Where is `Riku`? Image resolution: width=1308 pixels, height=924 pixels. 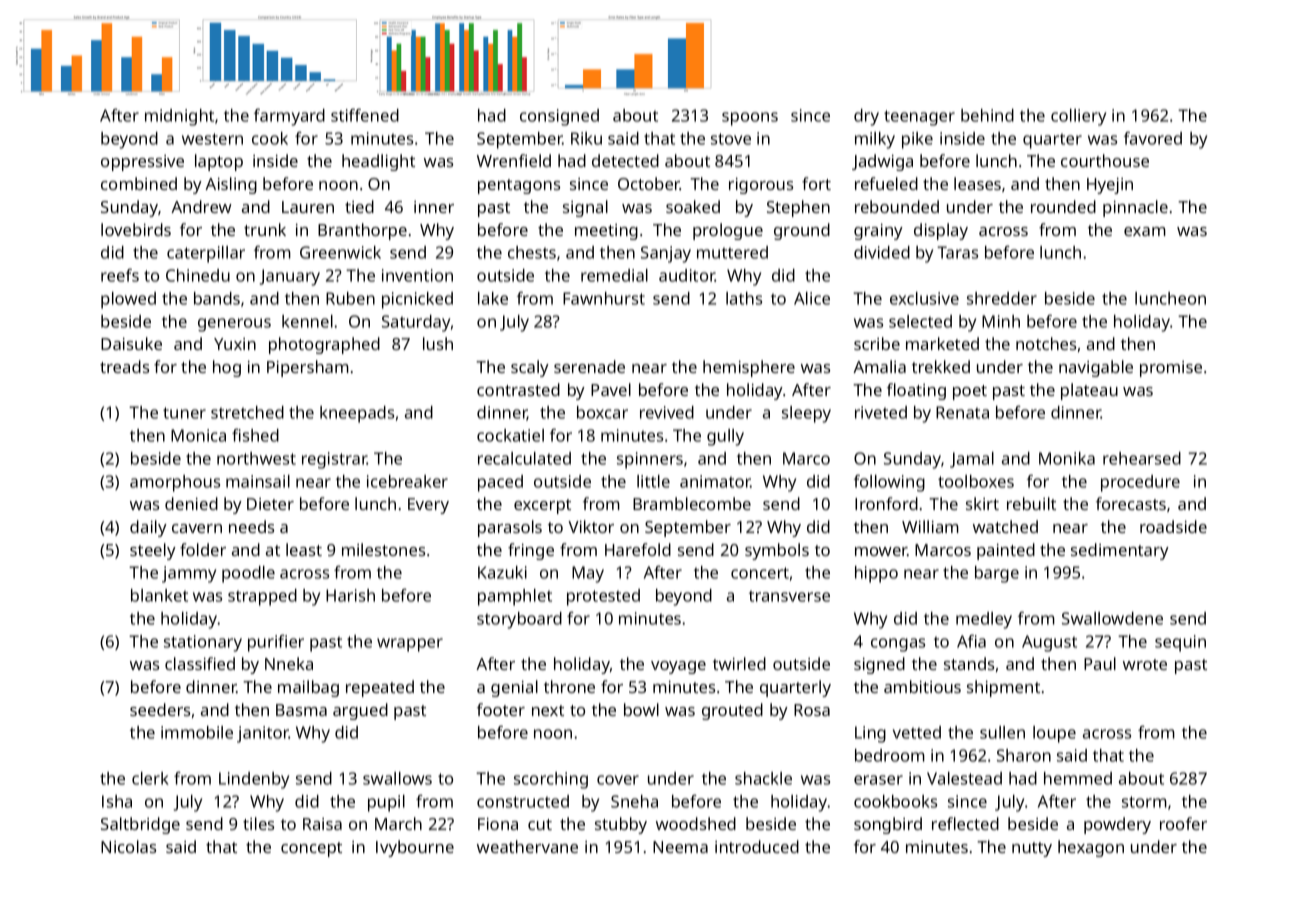
Riku is located at coordinates (586, 138).
